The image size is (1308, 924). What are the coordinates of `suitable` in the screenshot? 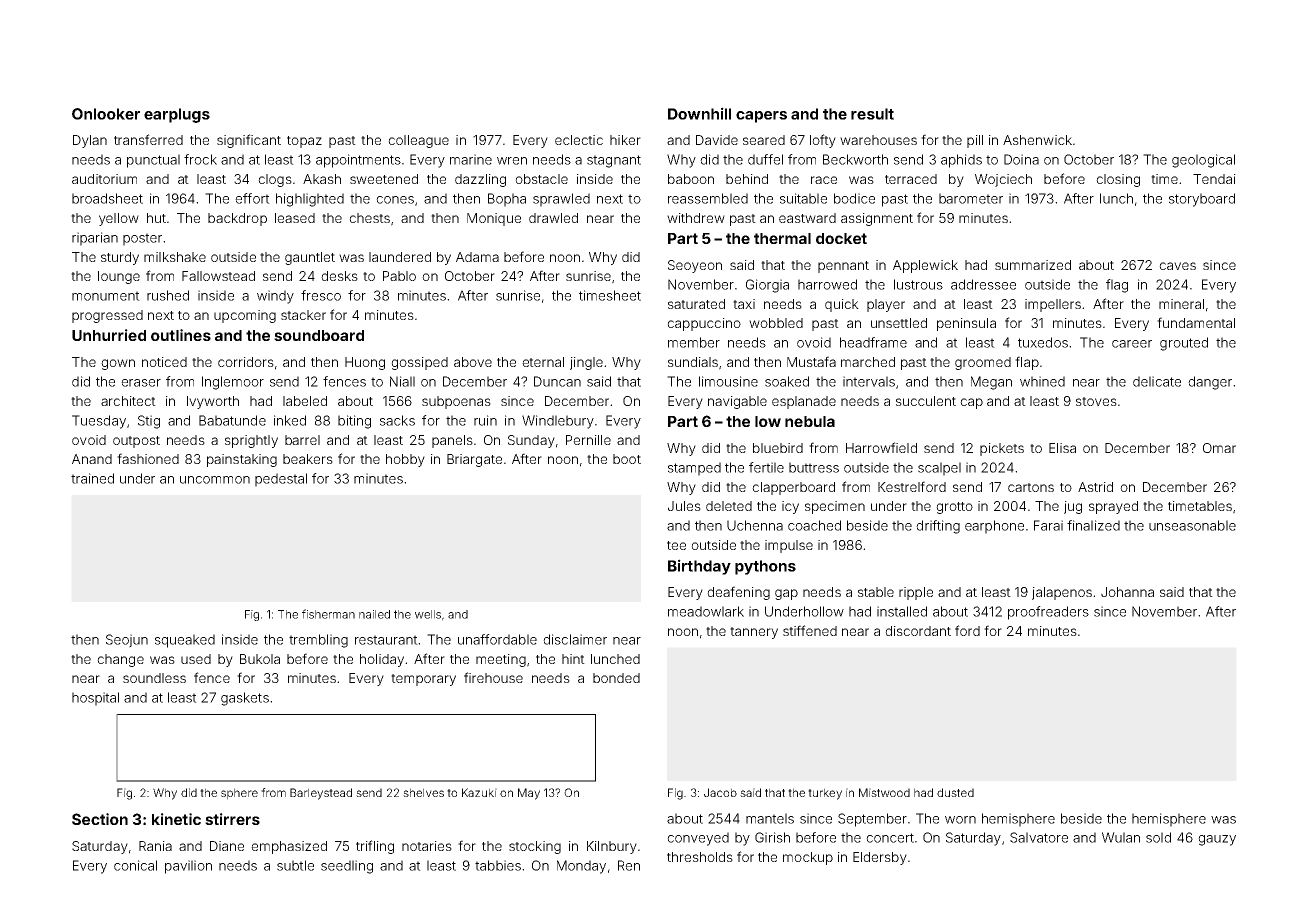 It's located at (803, 198).
